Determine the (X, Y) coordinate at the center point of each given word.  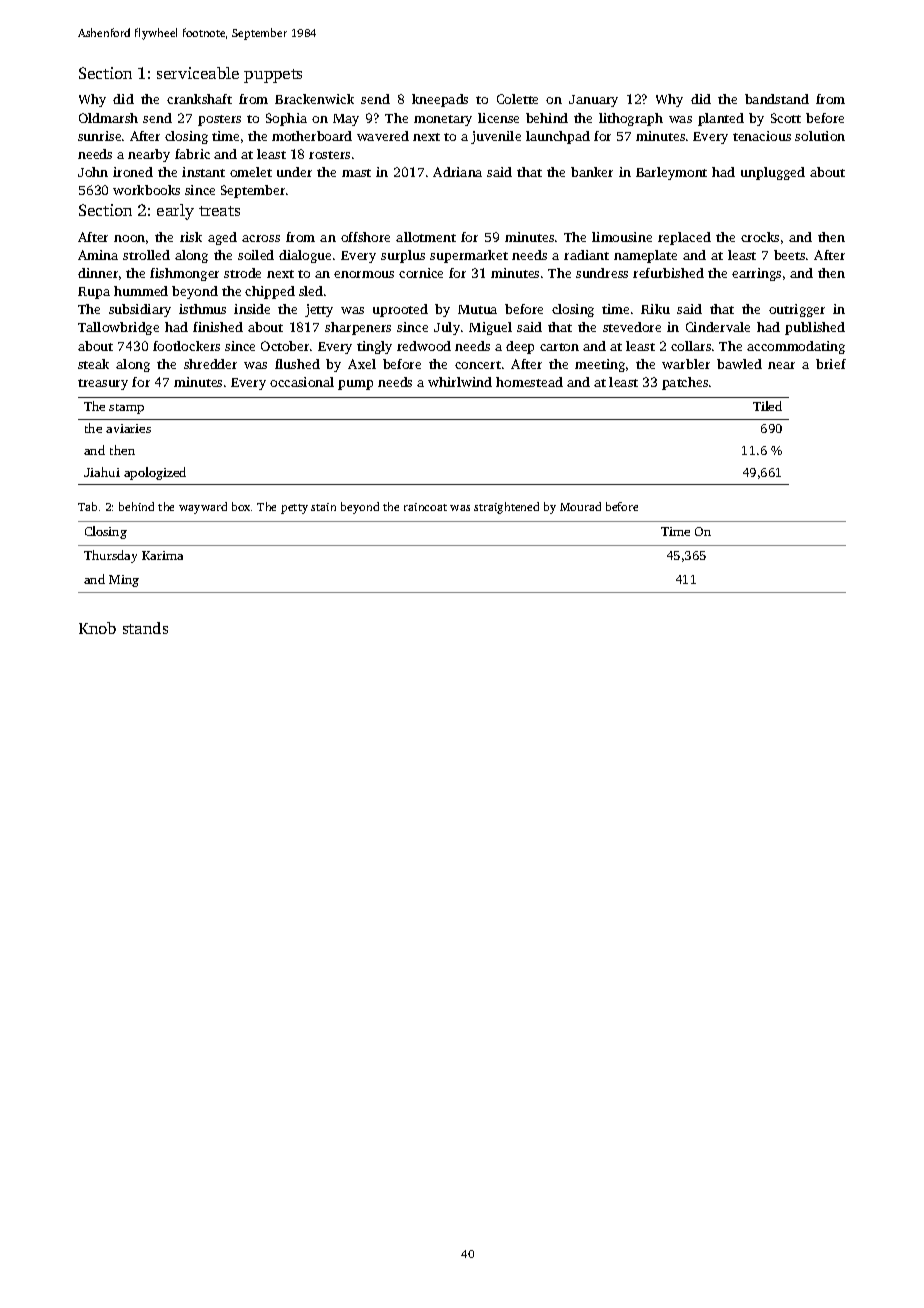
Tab (87, 506)
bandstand (777, 99)
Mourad (580, 506)
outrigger (797, 310)
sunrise (99, 136)
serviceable (198, 73)
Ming (124, 581)
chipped (270, 292)
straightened (506, 508)
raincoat (425, 507)
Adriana (457, 172)
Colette (517, 99)
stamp (126, 409)
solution (820, 136)
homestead (529, 382)
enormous (364, 274)
